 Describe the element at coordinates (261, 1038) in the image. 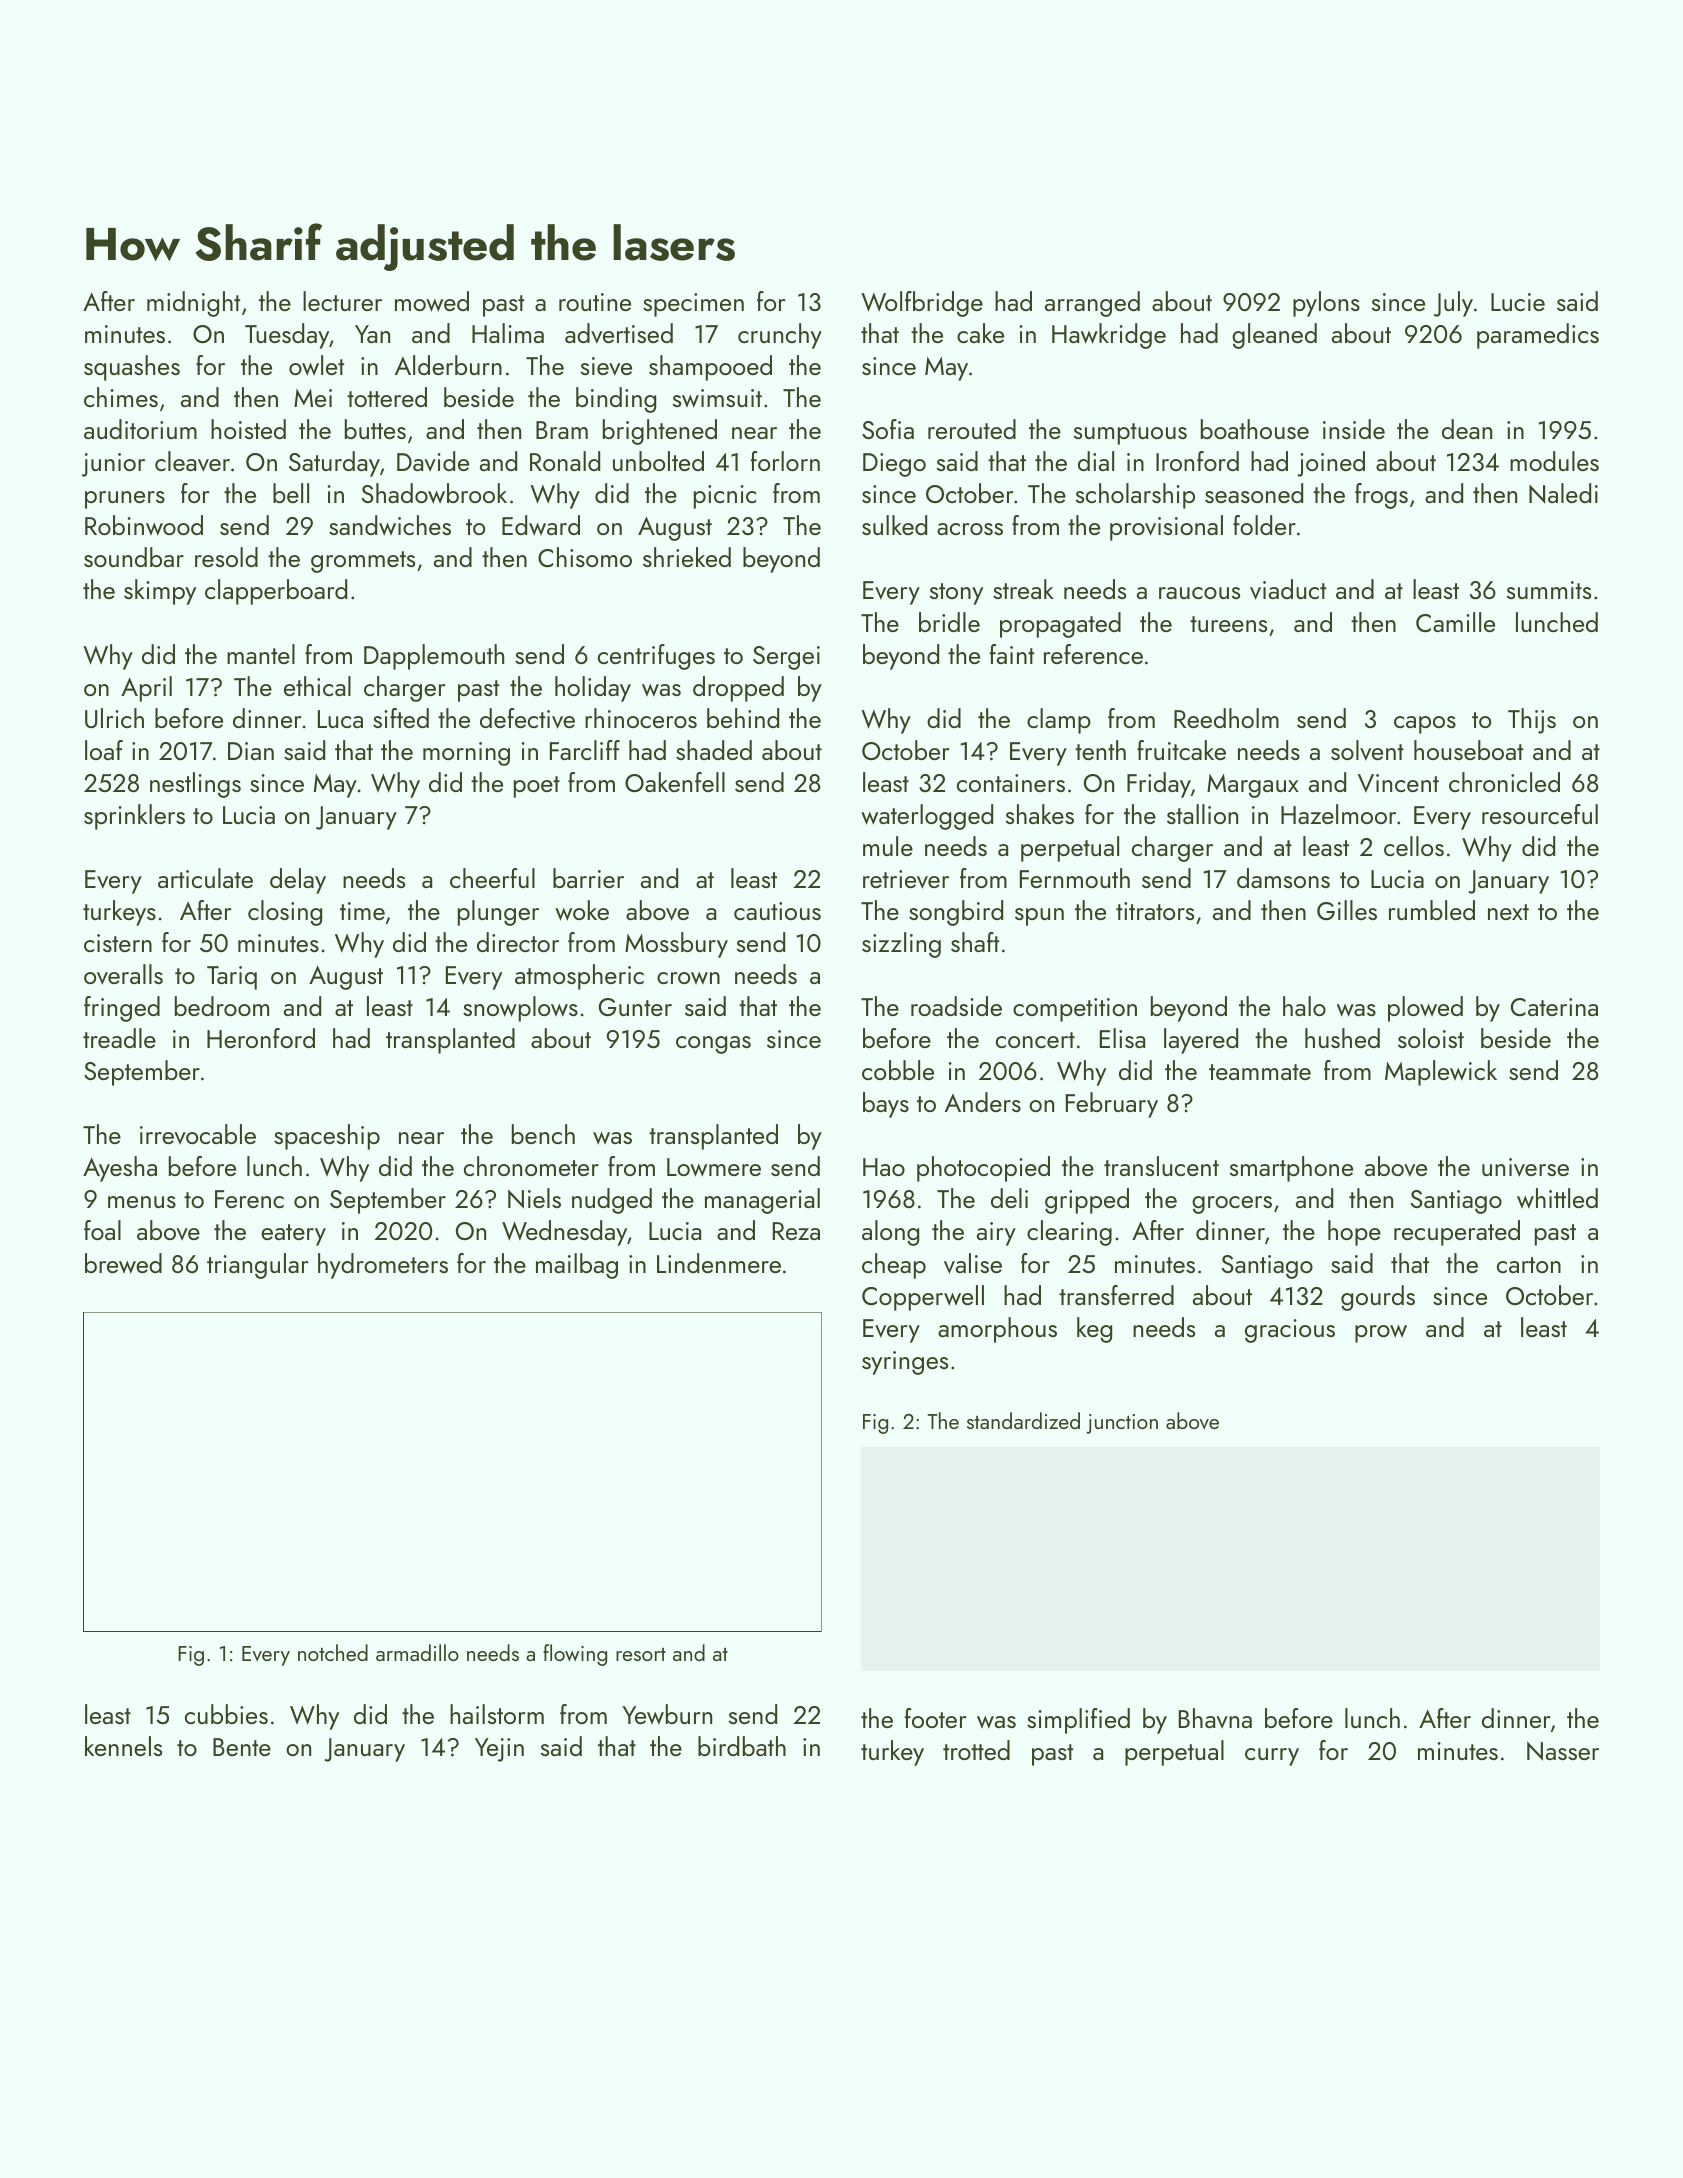

I see `Heronford` at that location.
